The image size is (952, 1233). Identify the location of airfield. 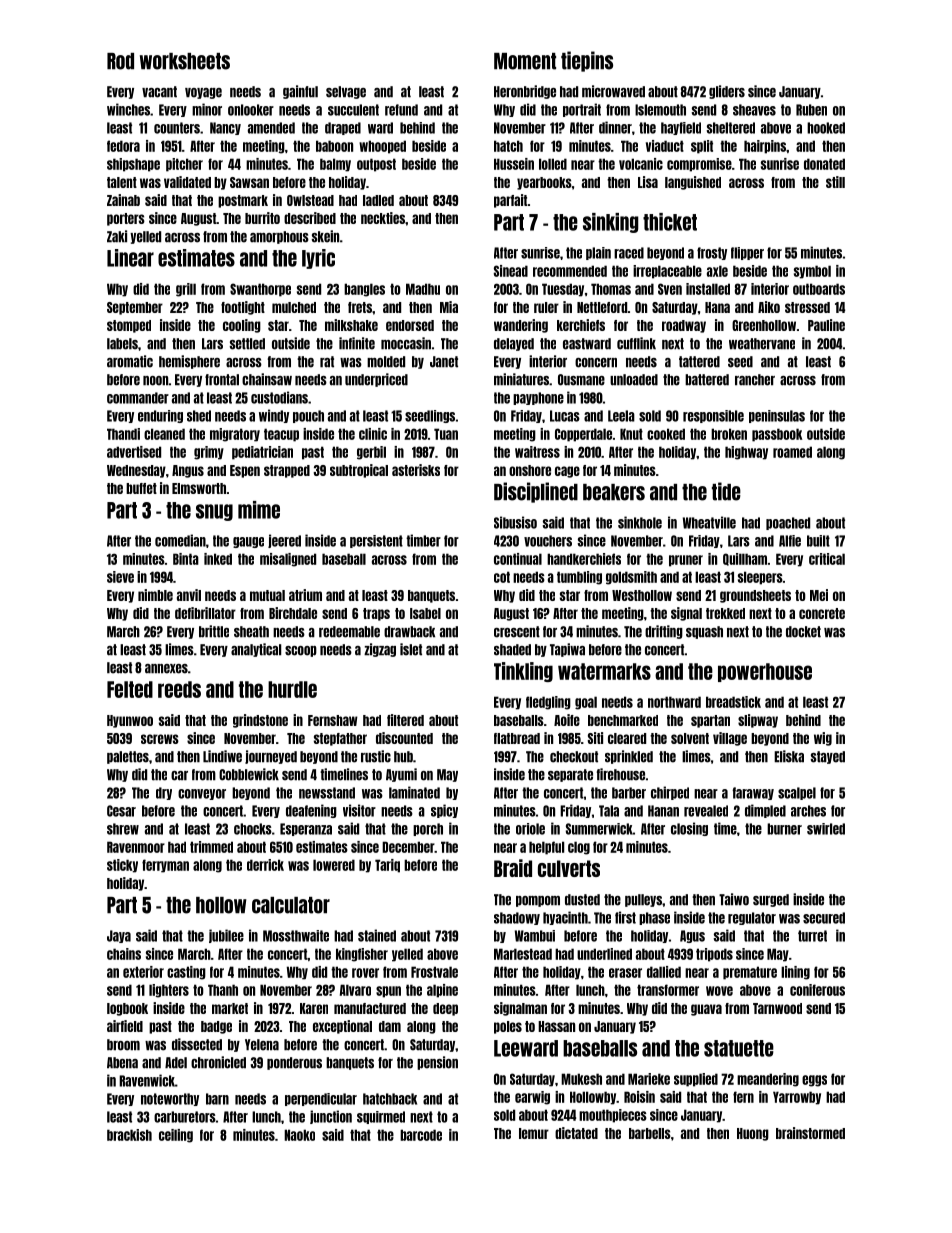
(125, 1026).
